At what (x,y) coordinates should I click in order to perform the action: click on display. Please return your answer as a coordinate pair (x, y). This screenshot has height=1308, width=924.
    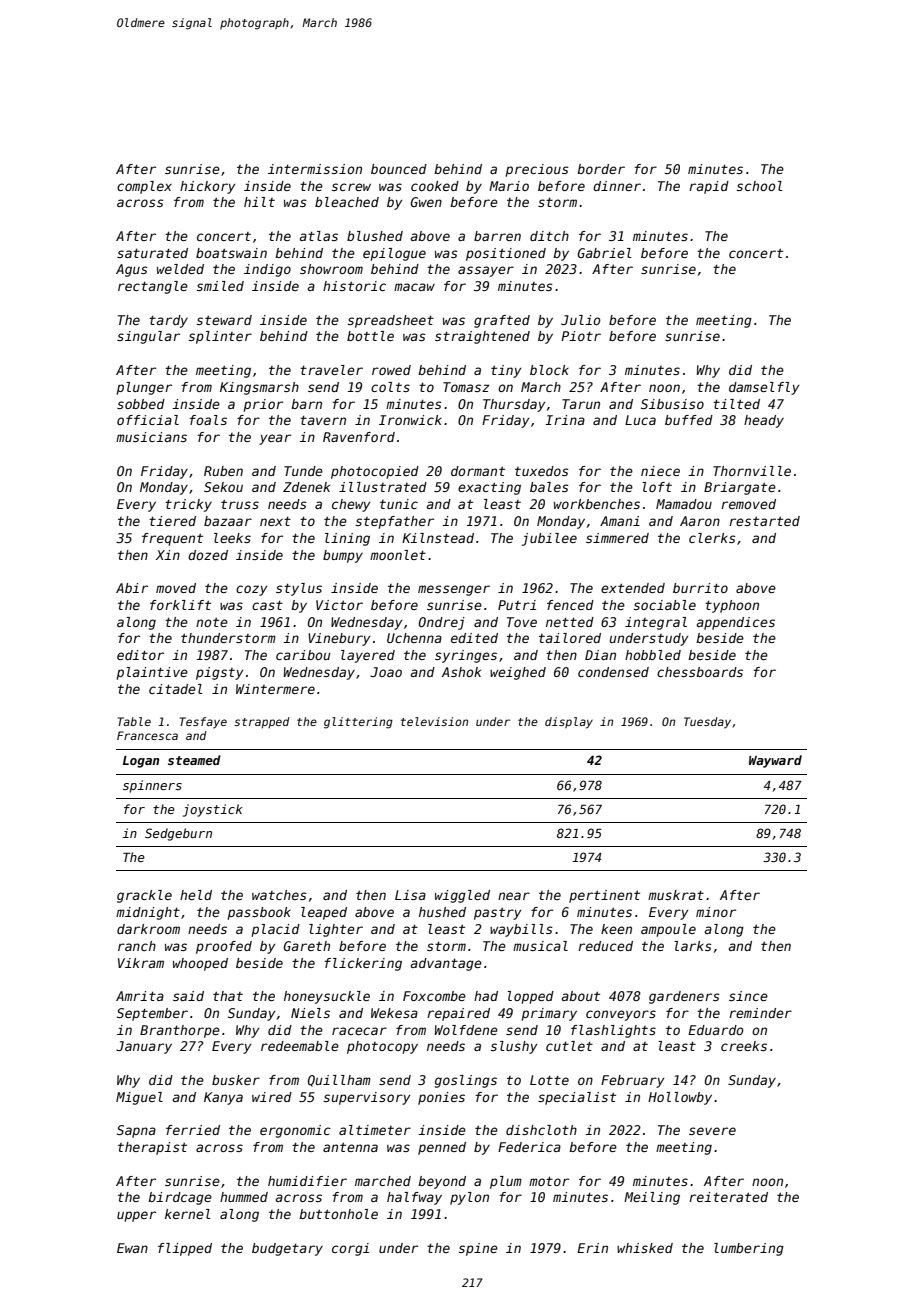
    Looking at the image, I should click on (569, 723).
